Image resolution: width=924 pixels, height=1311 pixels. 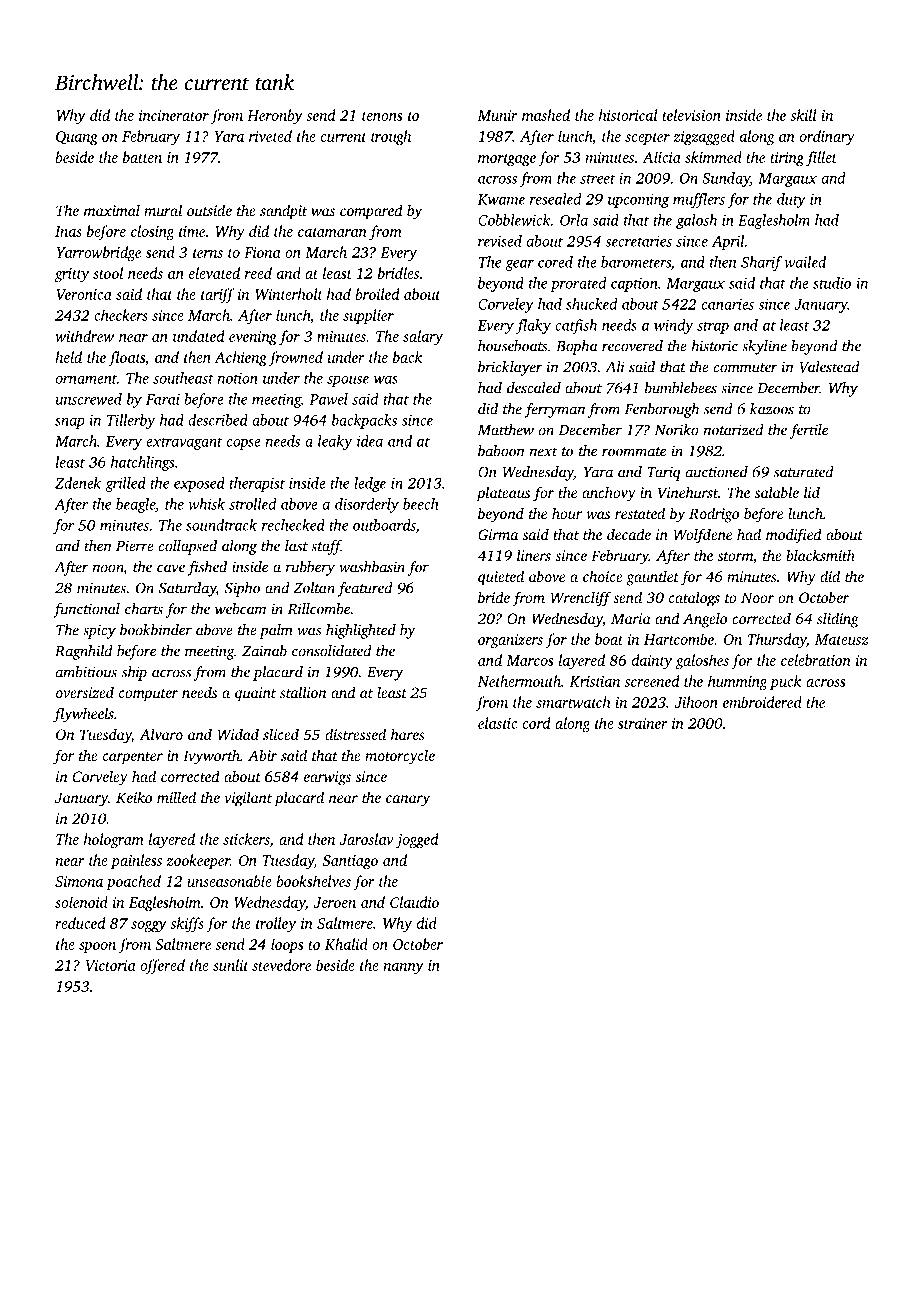 I want to click on incinerator, so click(x=174, y=115).
